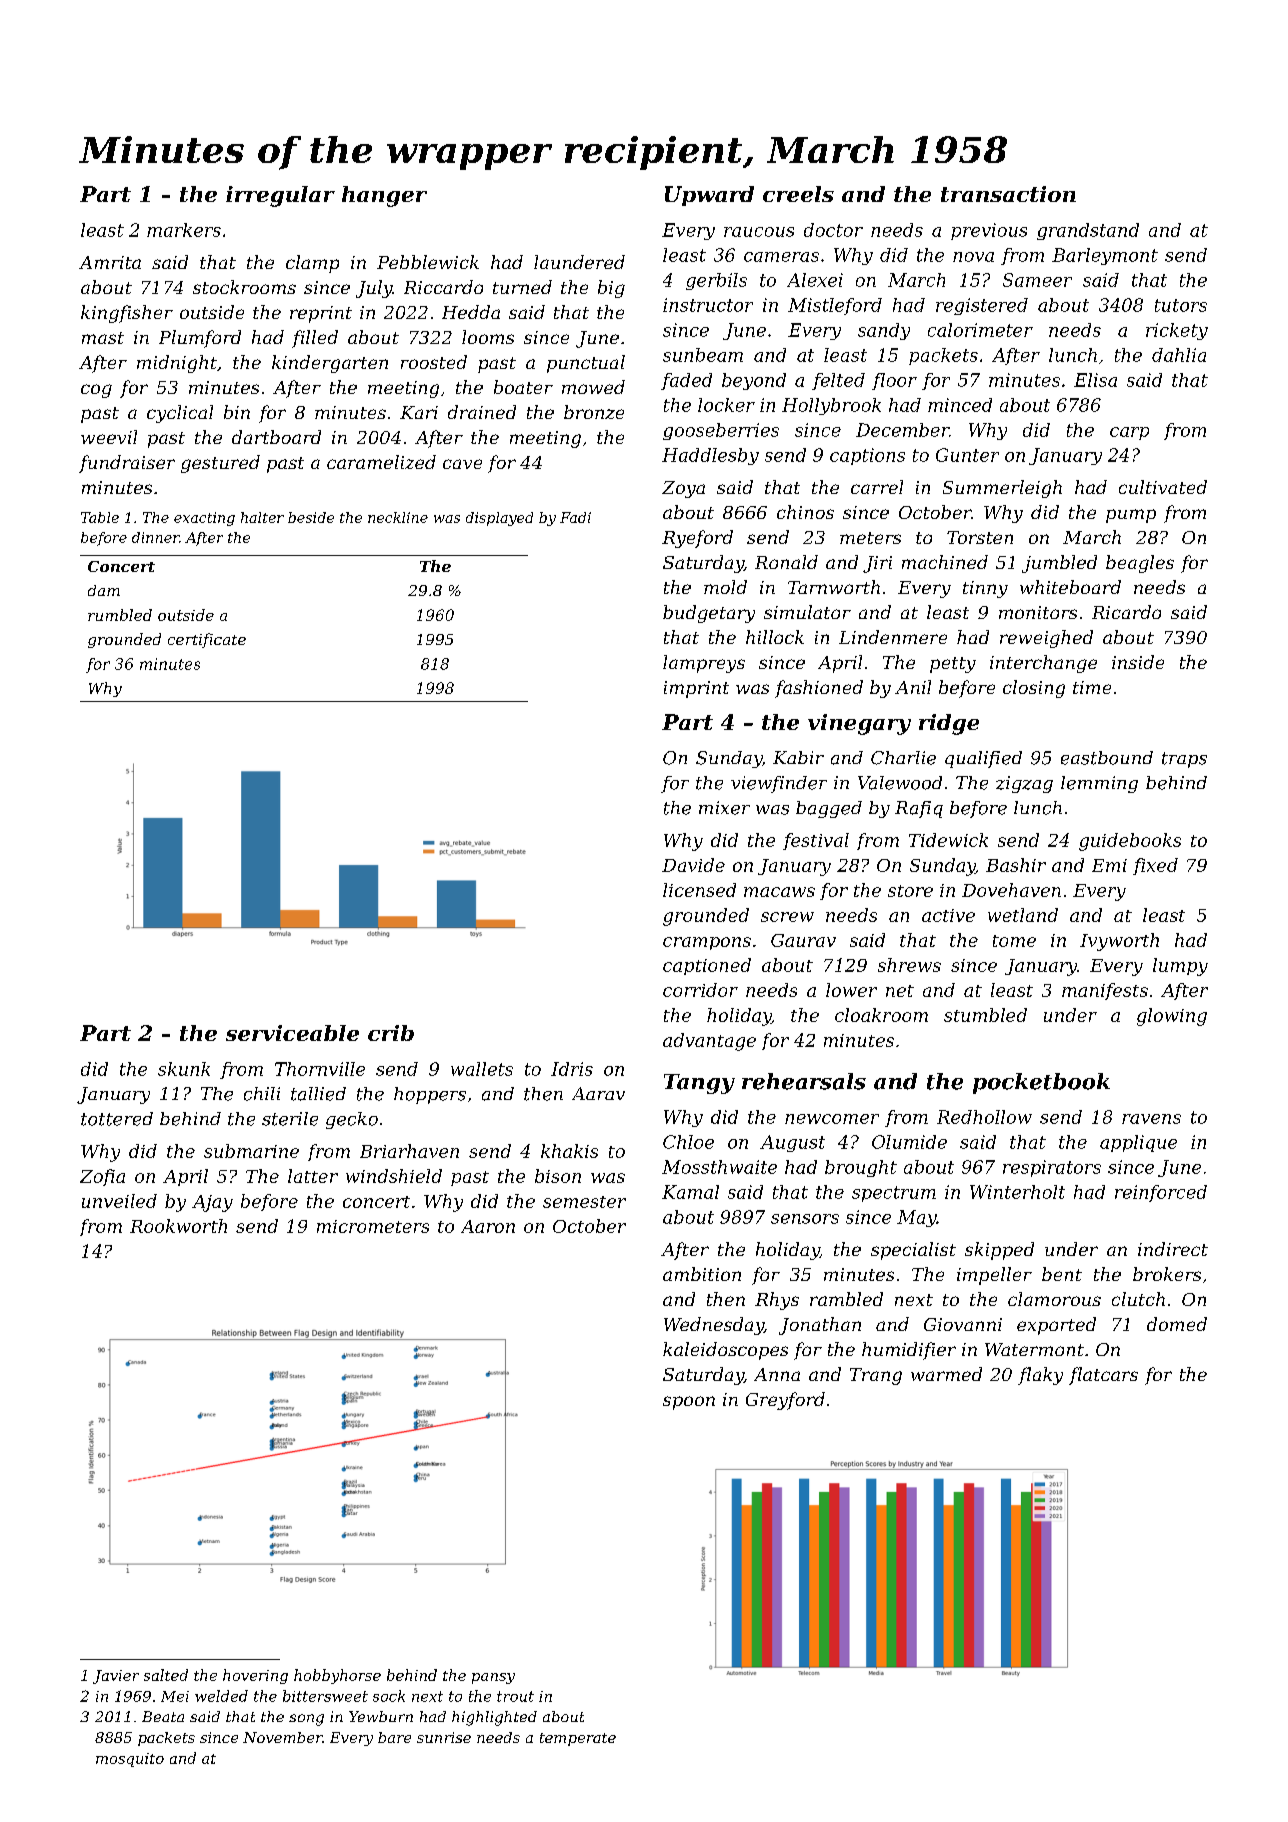  I want to click on temperate, so click(578, 1739).
